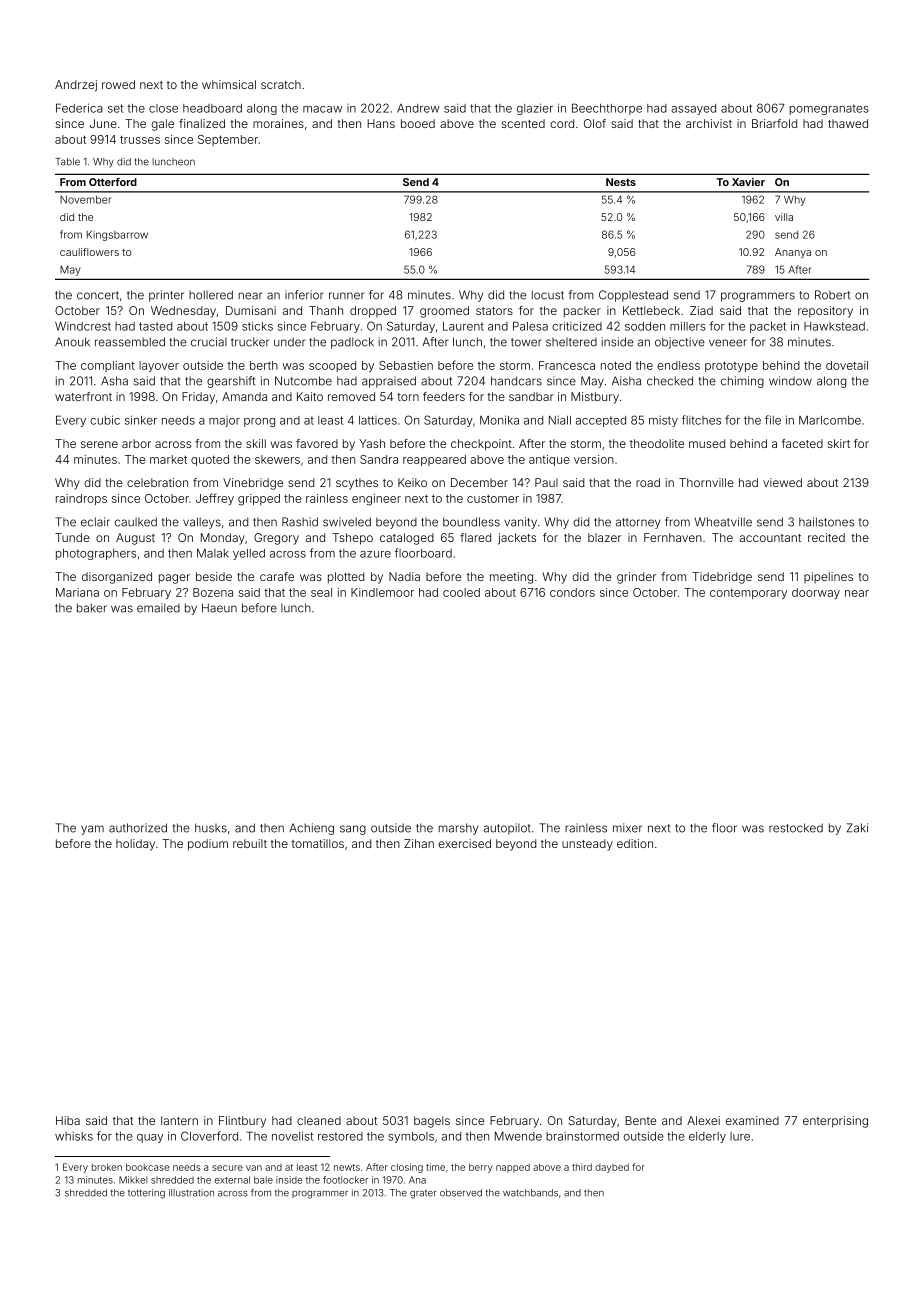 The height and width of the image is (1308, 924). What do you see at coordinates (825, 312) in the image?
I see `repository` at bounding box center [825, 312].
